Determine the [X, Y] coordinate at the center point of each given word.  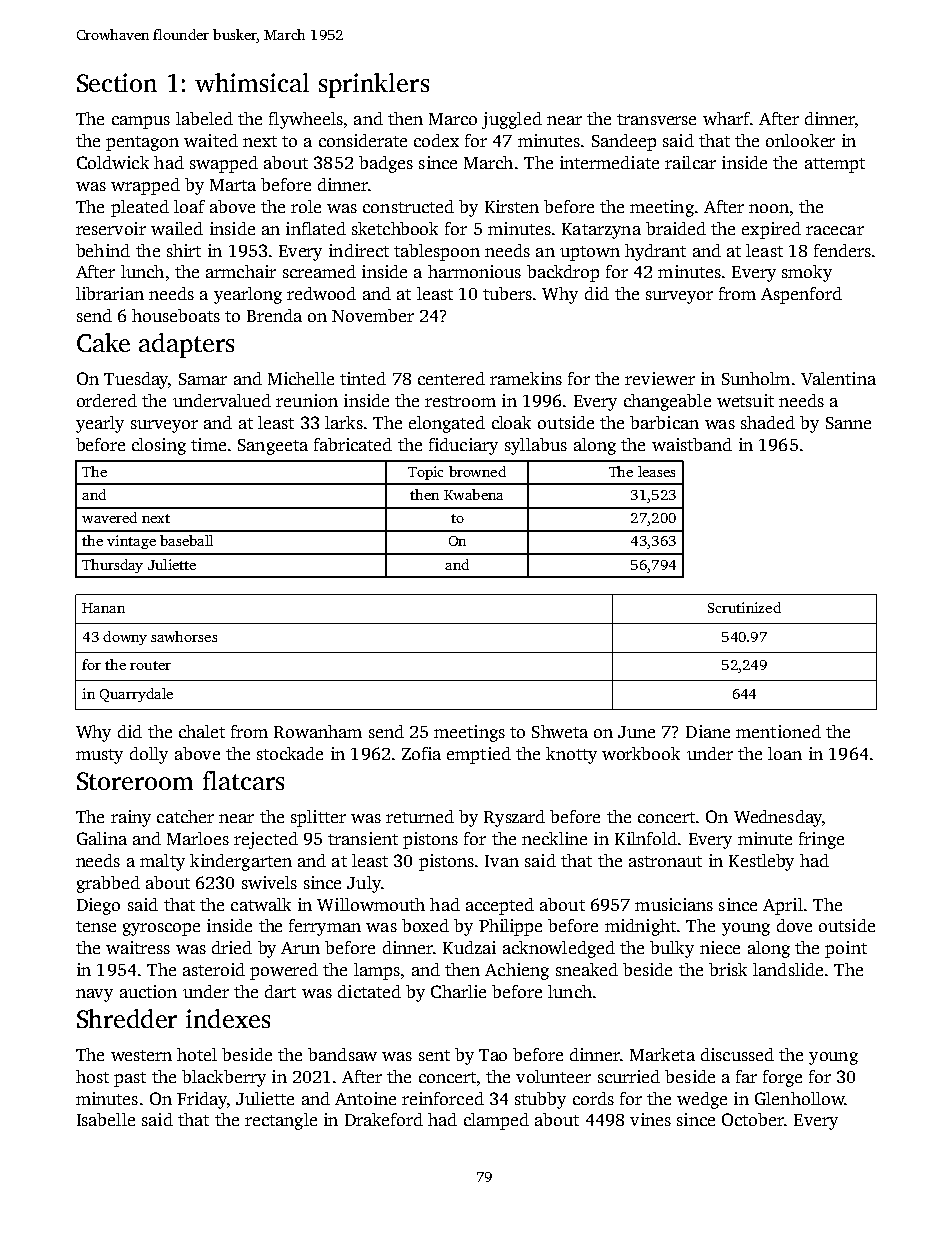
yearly [100, 424]
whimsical [252, 82]
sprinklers [374, 85]
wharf [726, 118]
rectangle [281, 1121]
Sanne [848, 423]
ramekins [526, 378]
